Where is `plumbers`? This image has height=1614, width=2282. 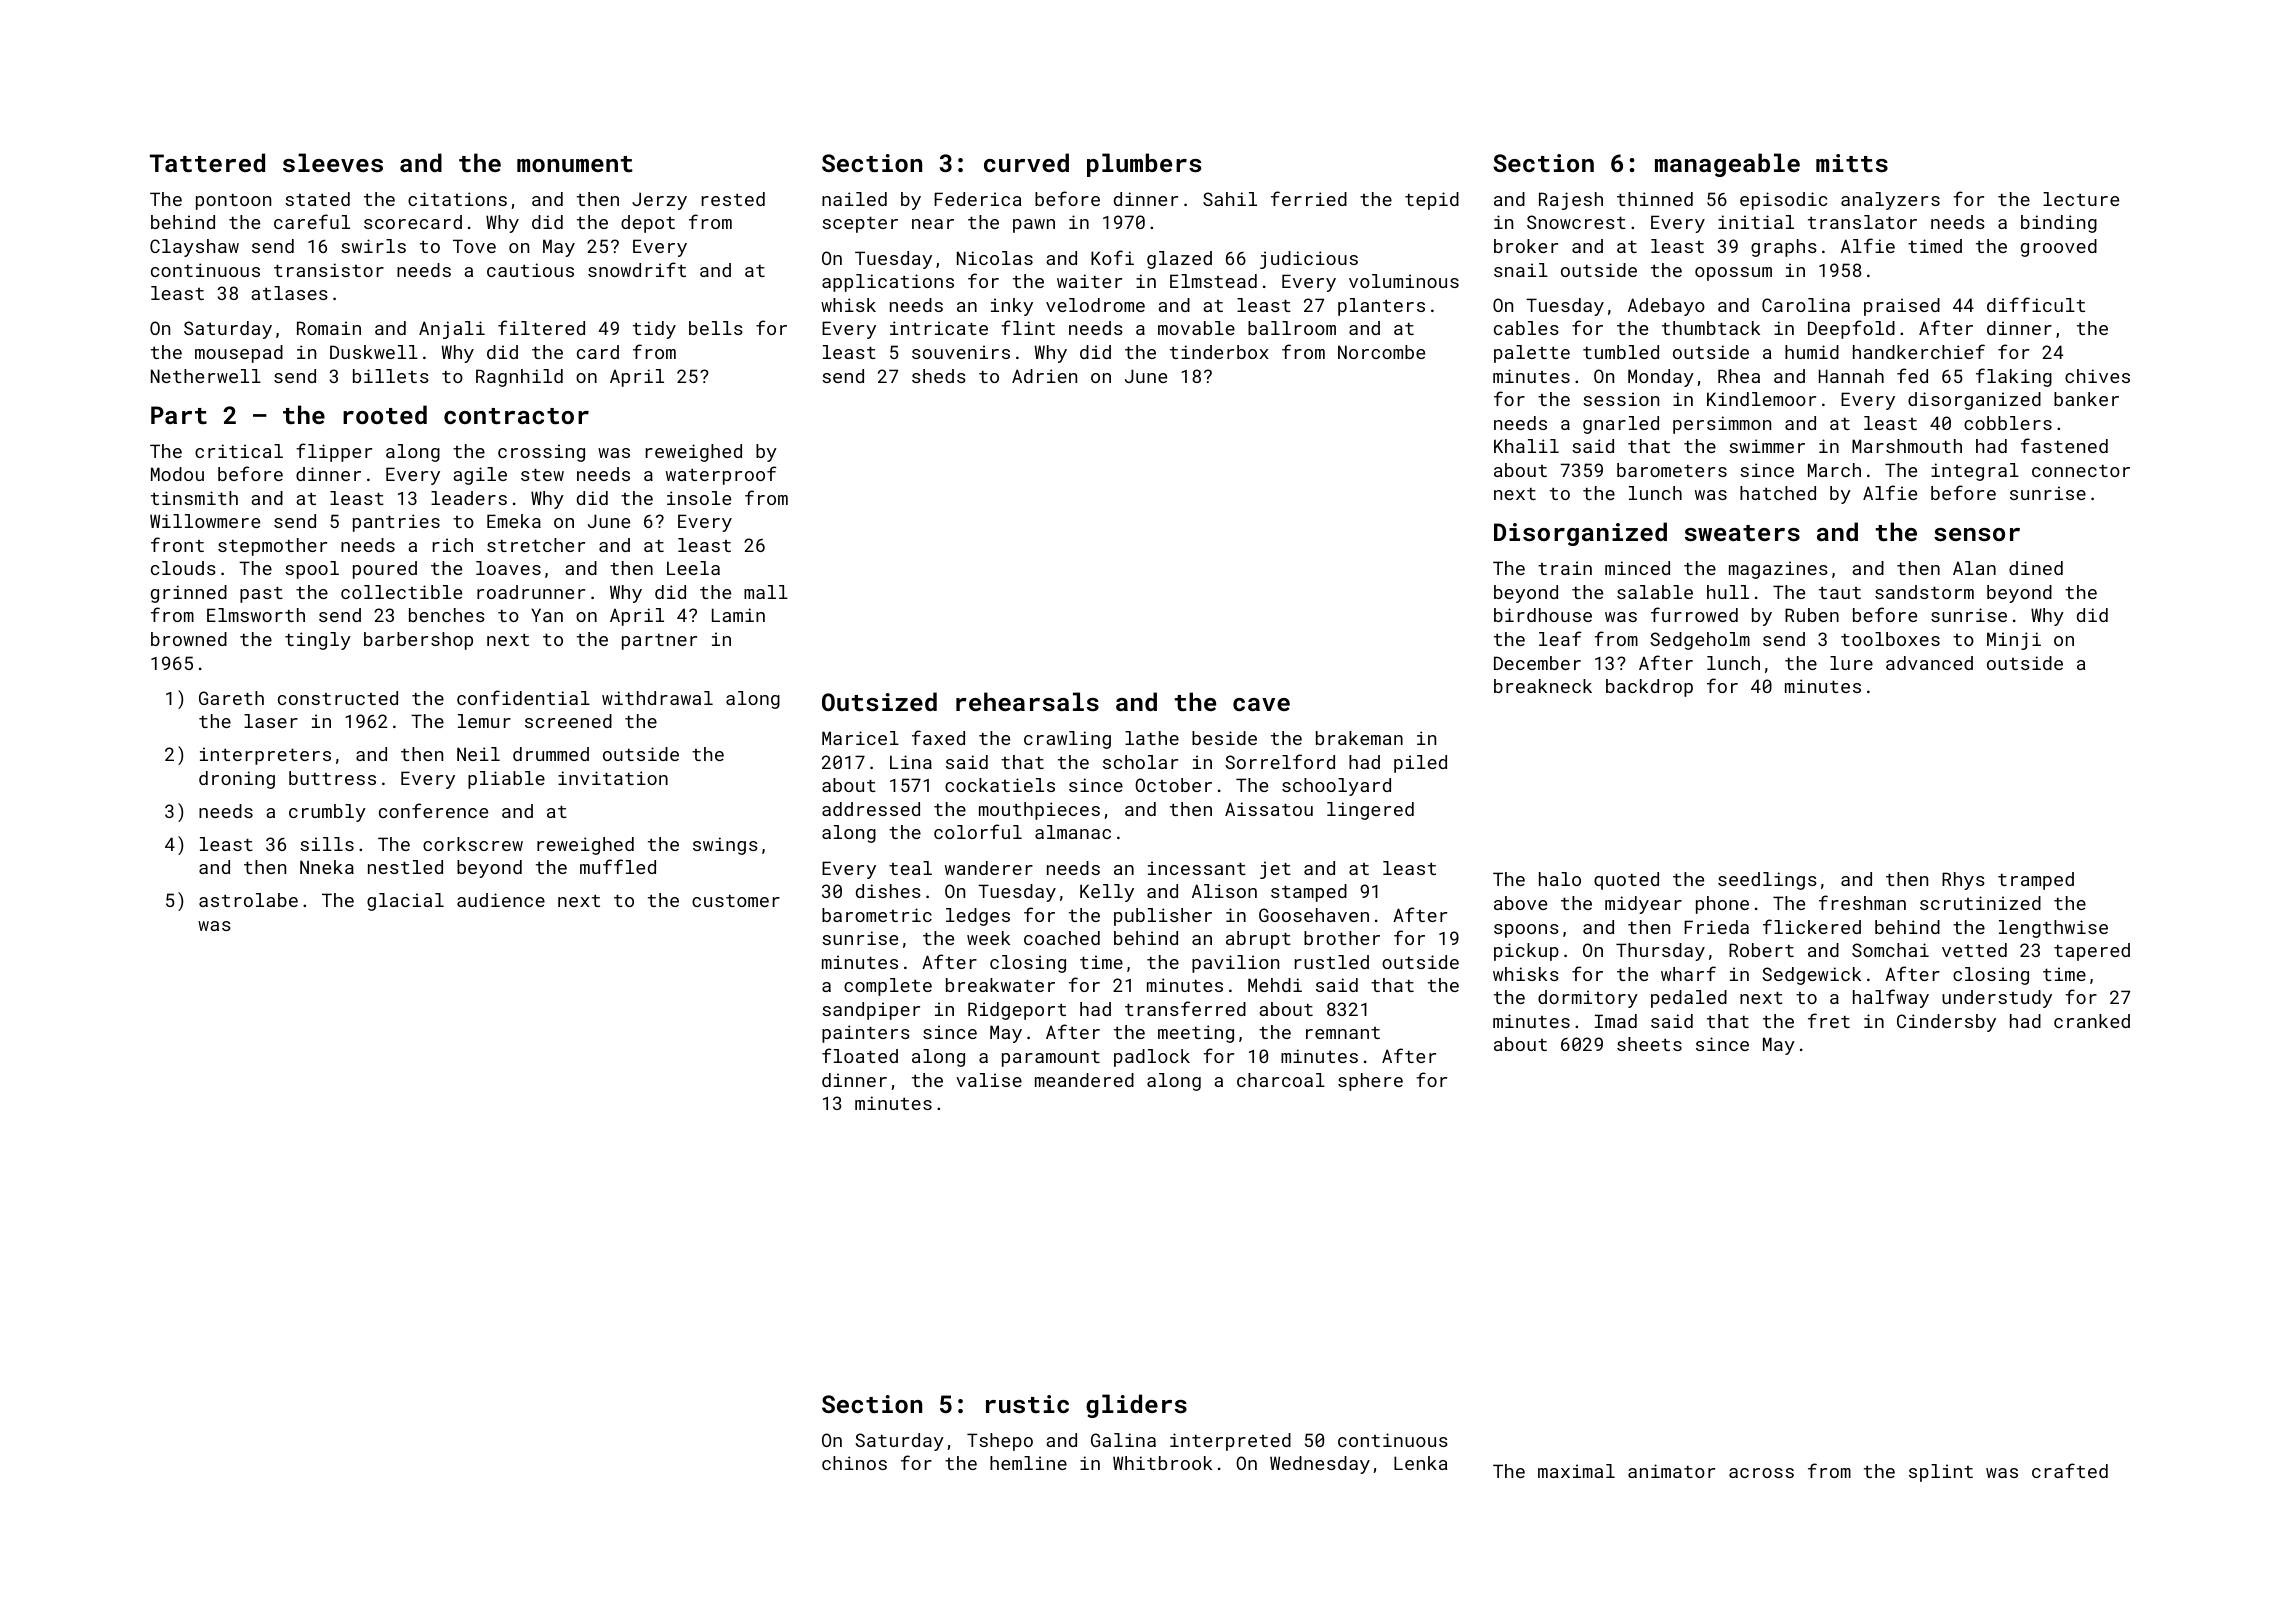
plumbers is located at coordinates (1144, 165).
